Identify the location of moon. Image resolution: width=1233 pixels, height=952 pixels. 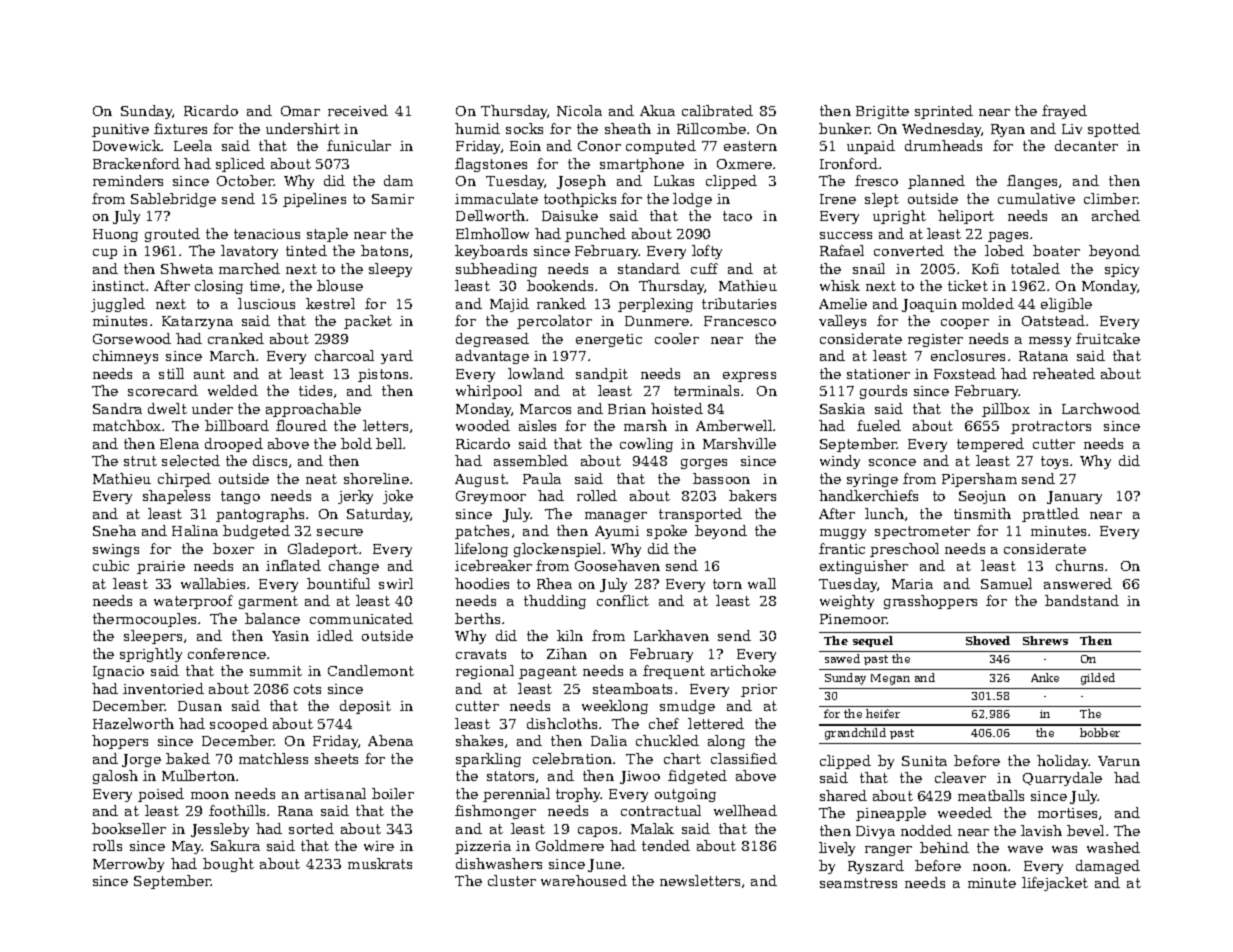
(210, 795).
